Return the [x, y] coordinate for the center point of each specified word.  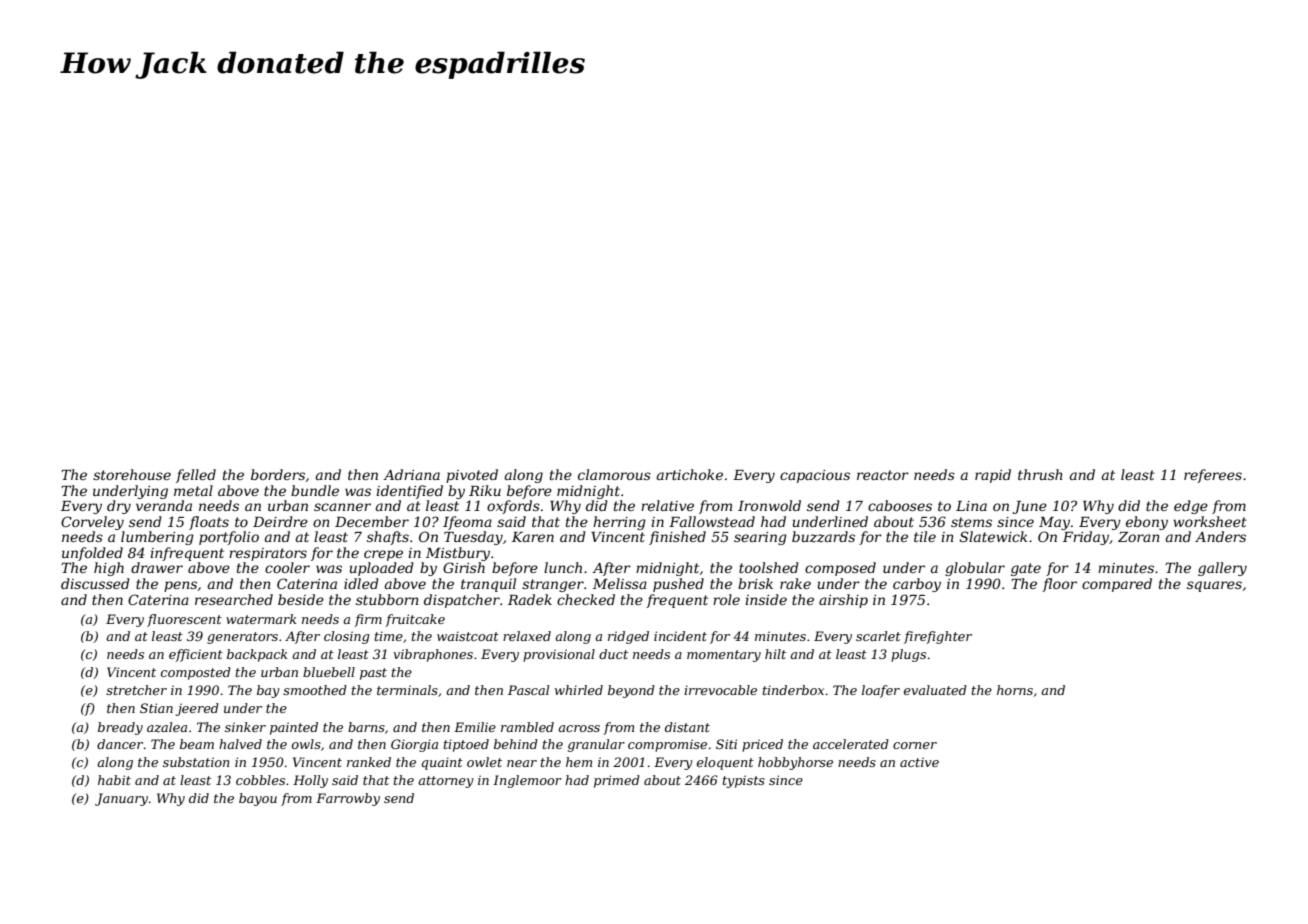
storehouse [132, 474]
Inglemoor [527, 781]
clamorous [614, 474]
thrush [1040, 474]
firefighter [938, 637]
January [121, 799]
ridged [628, 637]
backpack [257, 655]
